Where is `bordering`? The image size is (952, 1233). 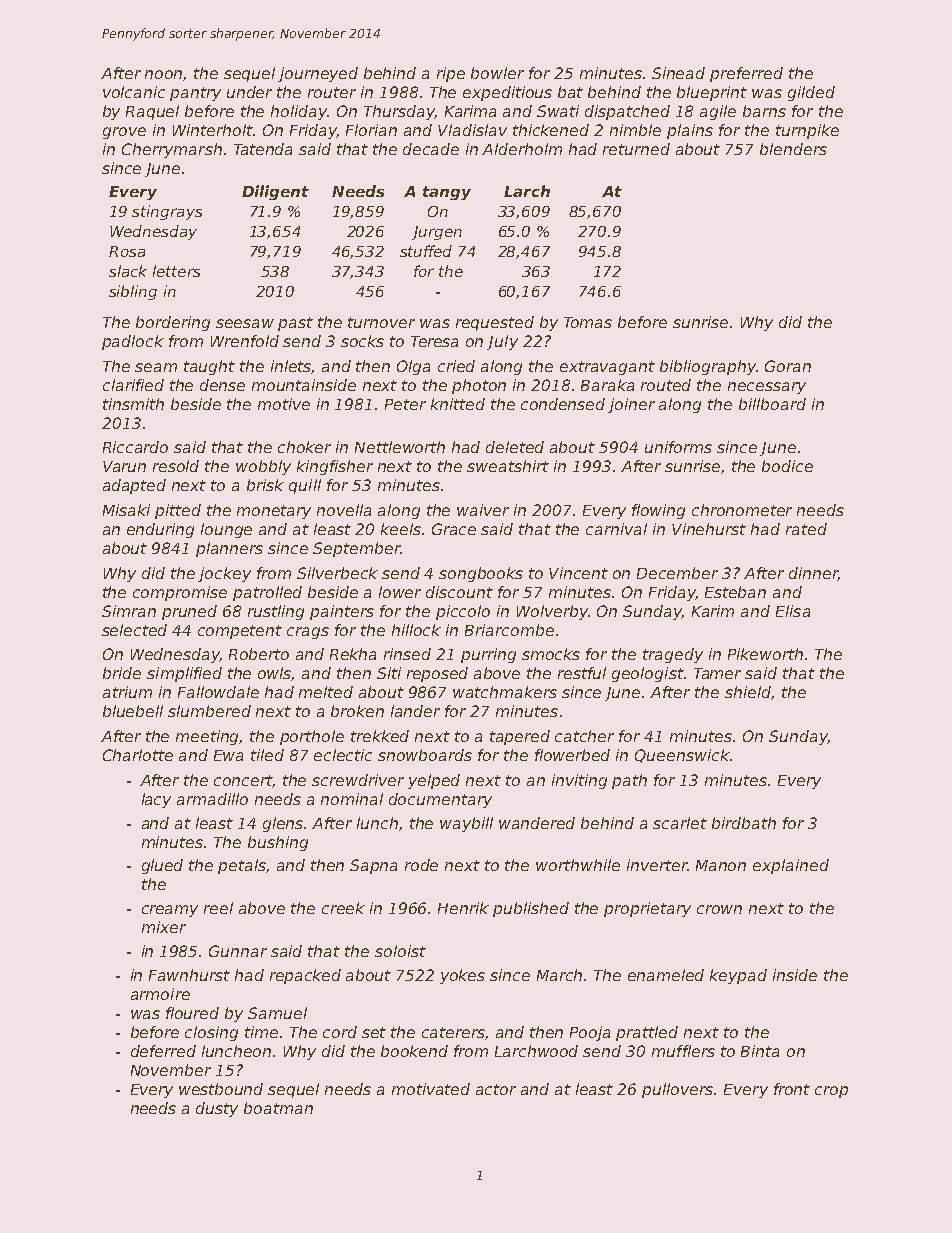
bordering is located at coordinates (173, 323).
